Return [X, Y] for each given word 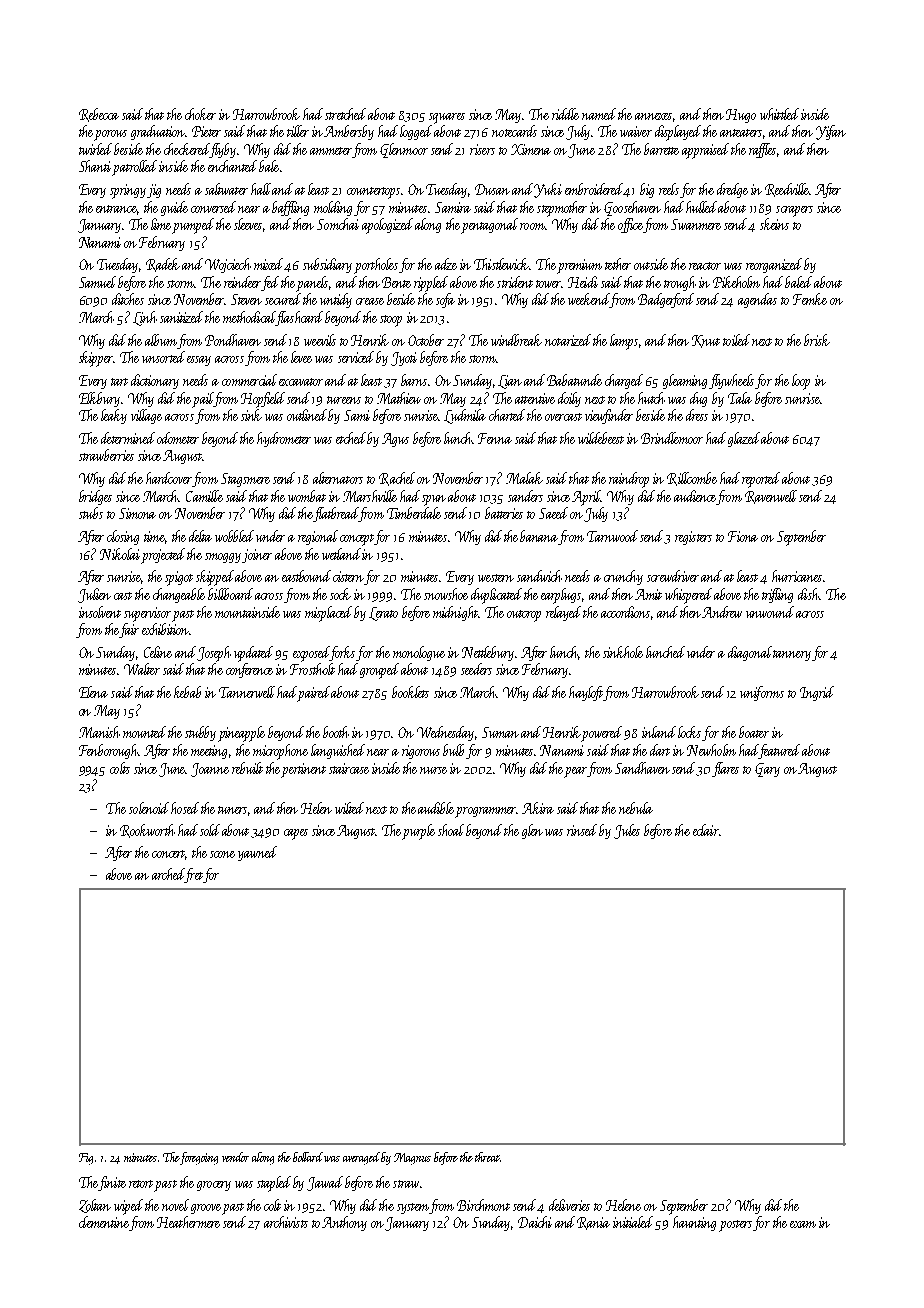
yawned [257, 853]
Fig [86, 1159]
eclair [706, 830]
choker [200, 114]
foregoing [199, 1158]
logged [416, 132]
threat [487, 1157]
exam [803, 1224]
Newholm [711, 750]
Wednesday [445, 733]
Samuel [97, 282]
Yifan [831, 132]
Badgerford [666, 300]
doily [569, 399]
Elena [93, 692]
